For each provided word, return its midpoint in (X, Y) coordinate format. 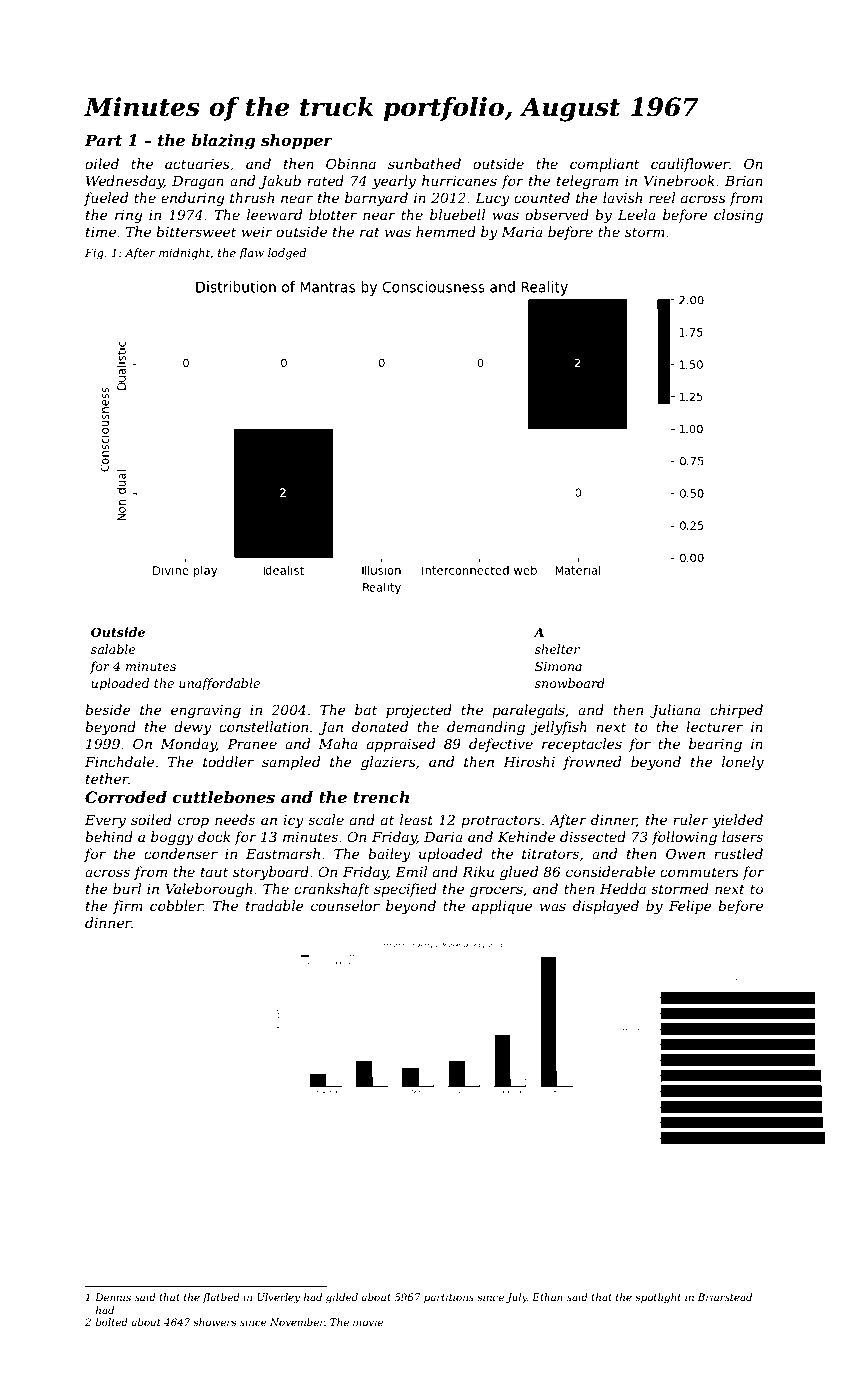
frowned (592, 763)
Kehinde (526, 836)
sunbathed (424, 163)
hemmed (446, 231)
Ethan (547, 1297)
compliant (604, 165)
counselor (345, 905)
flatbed (221, 1298)
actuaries (197, 164)
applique (502, 907)
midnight (184, 254)
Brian (744, 181)
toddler (228, 761)
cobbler (176, 905)
